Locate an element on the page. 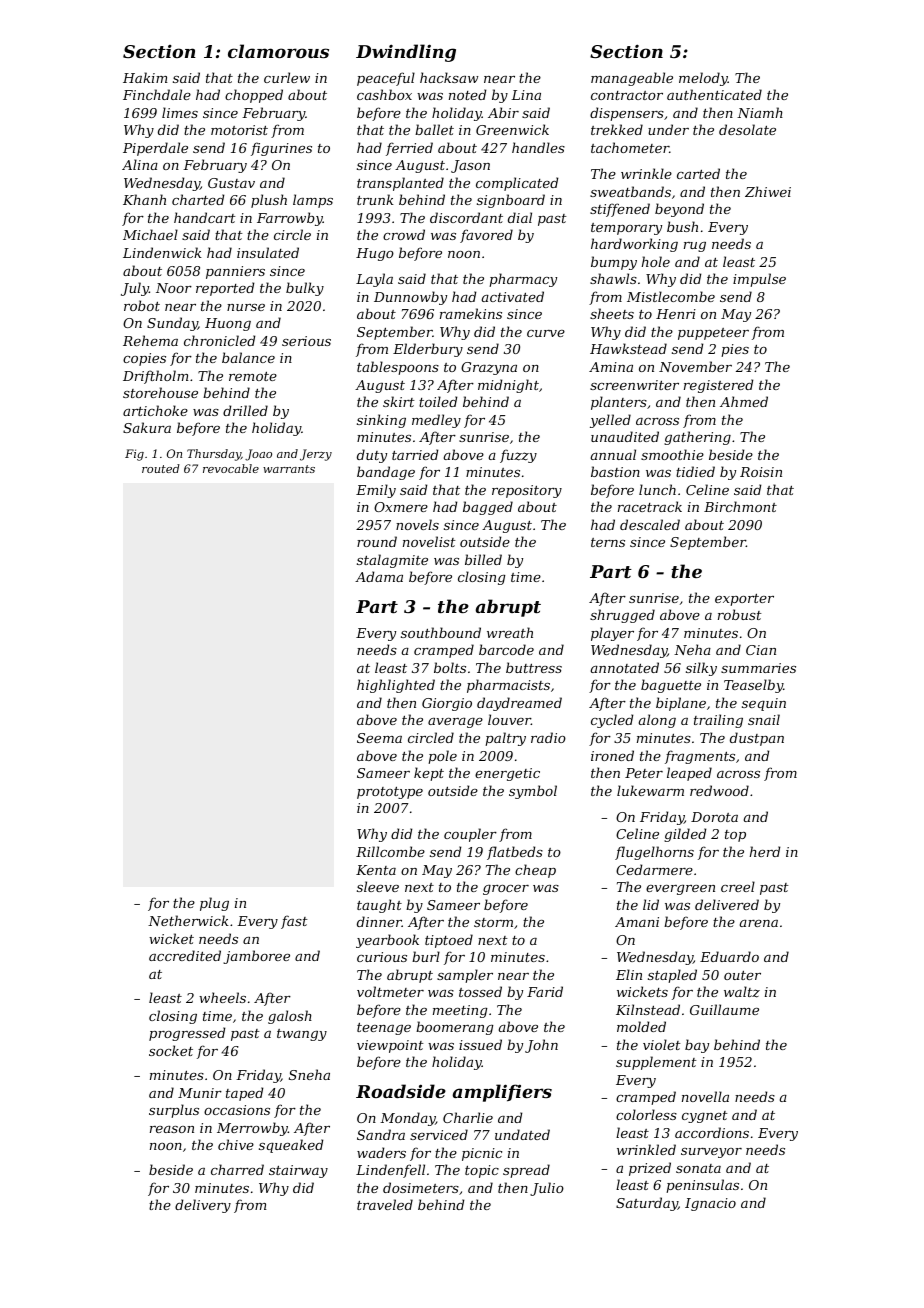 The image size is (924, 1308). July is located at coordinates (135, 289).
